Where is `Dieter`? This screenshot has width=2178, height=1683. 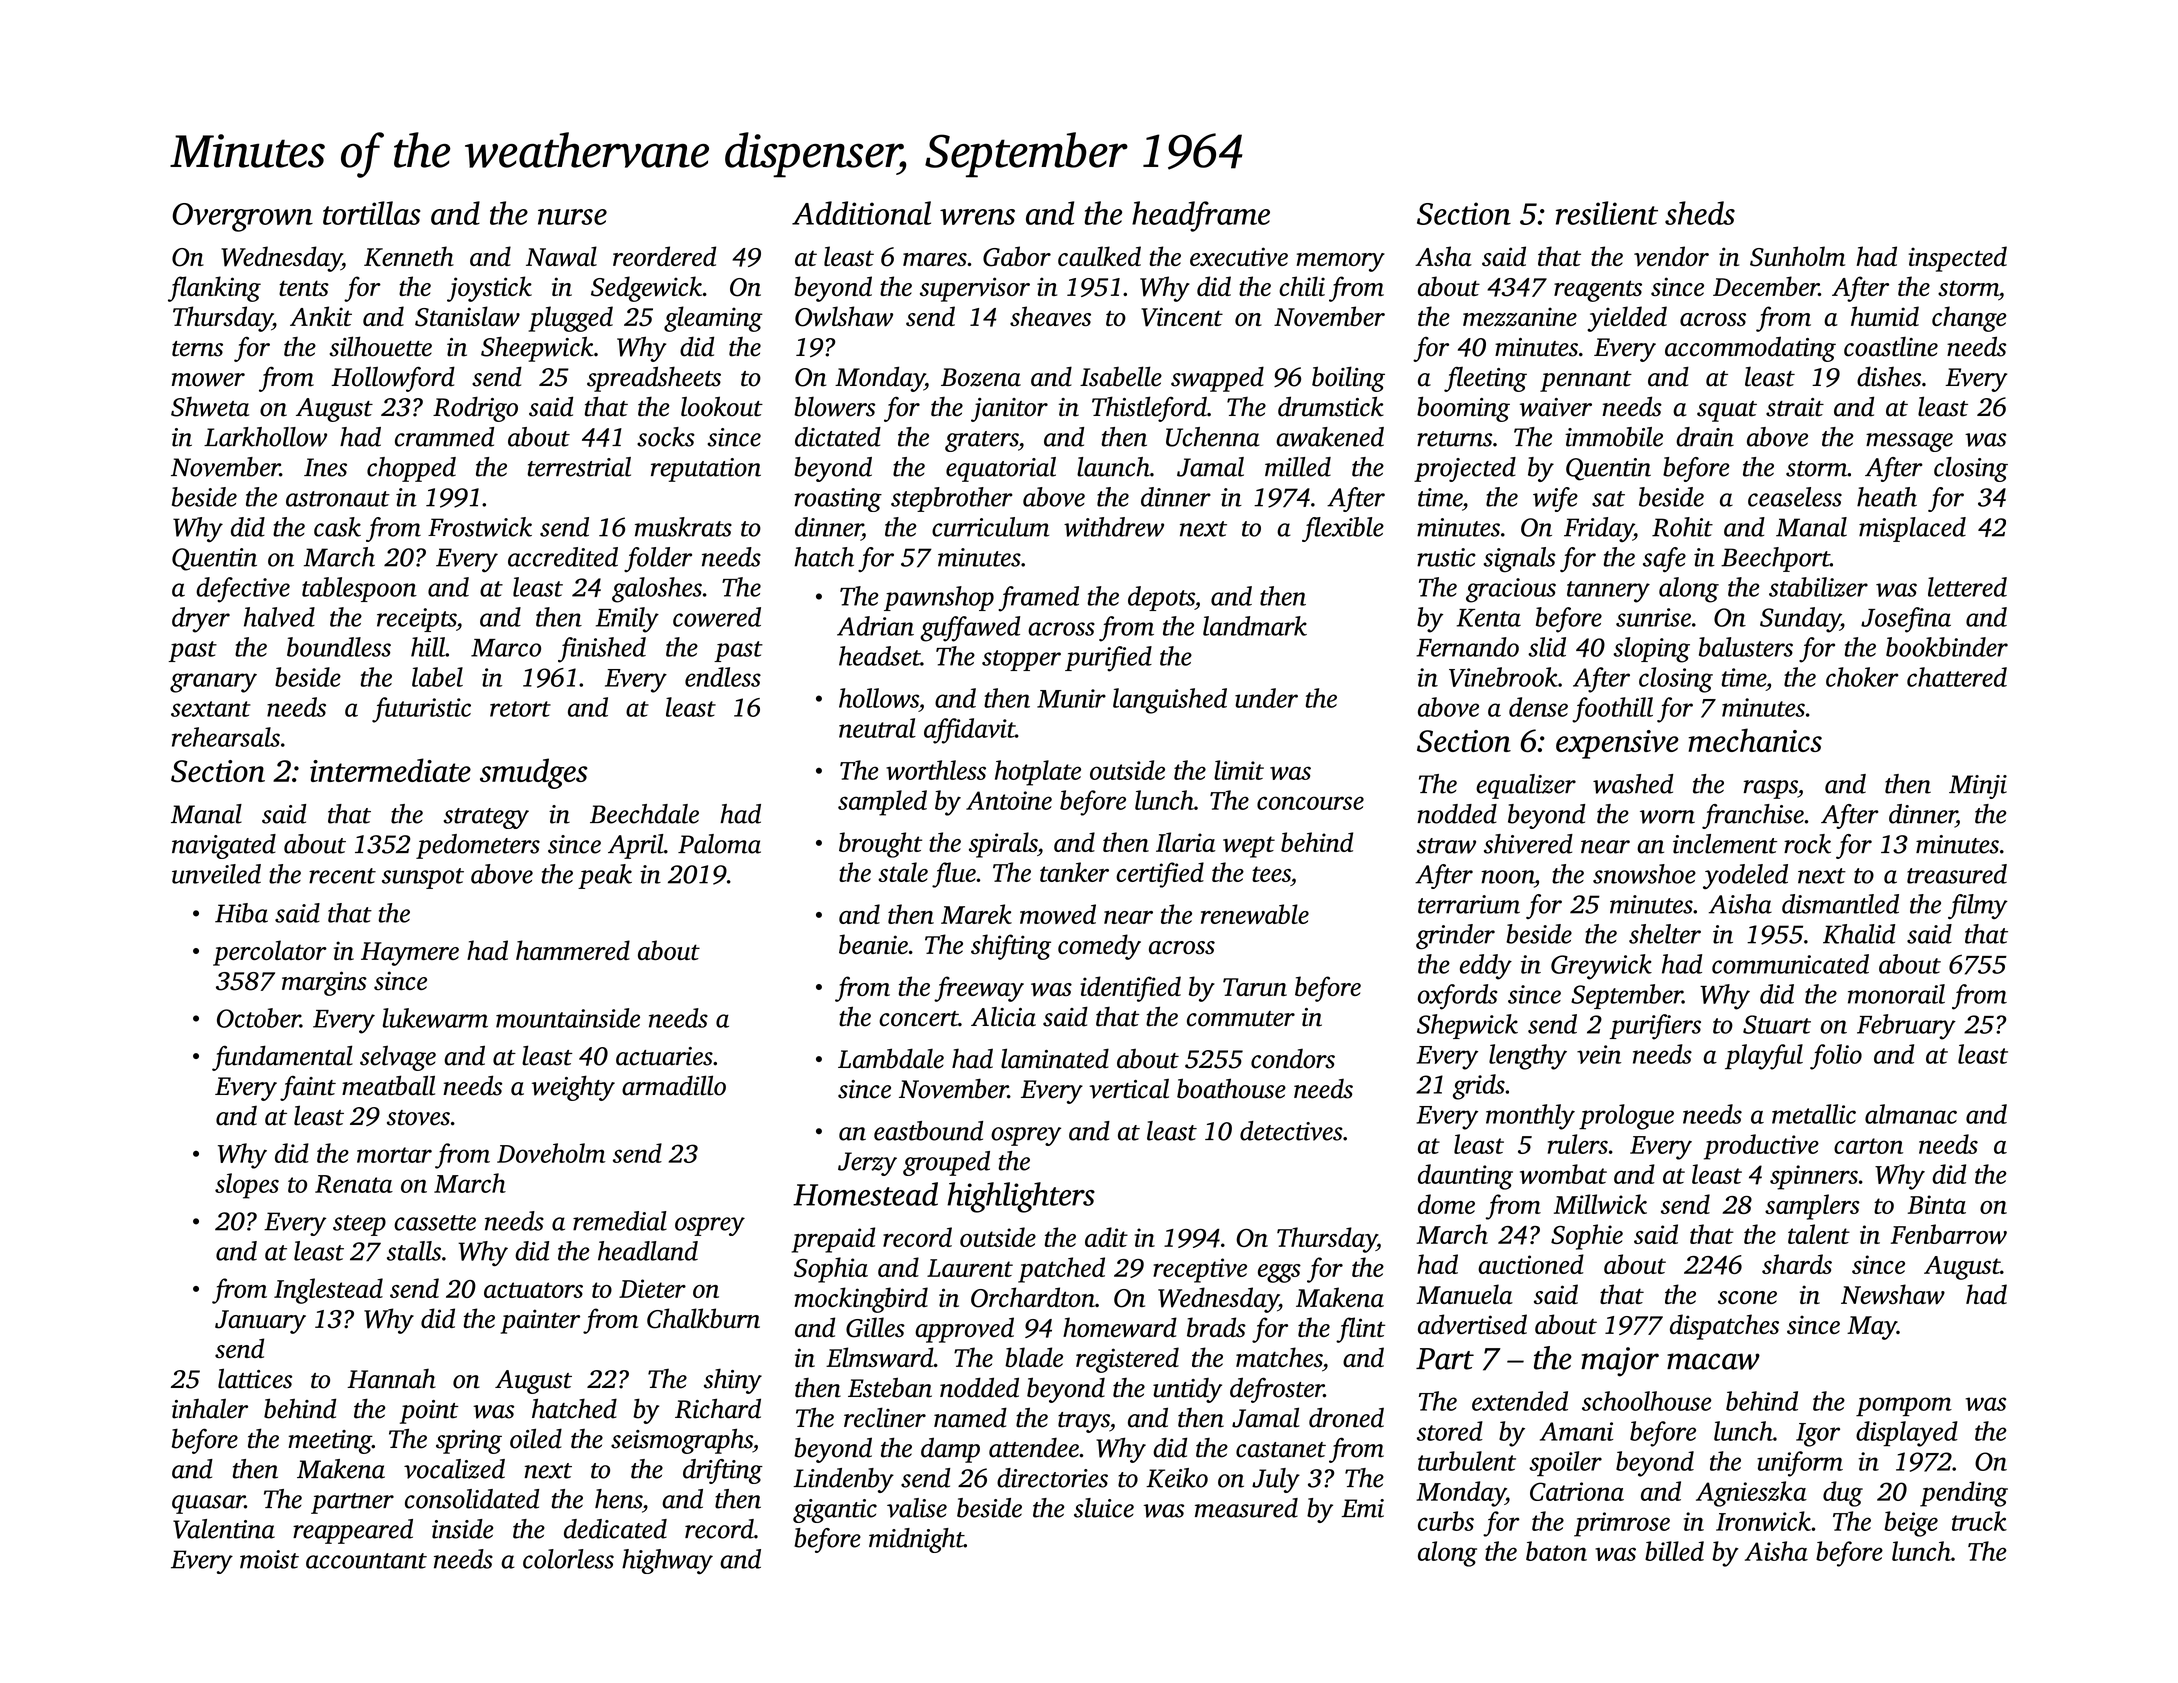
Dieter is located at coordinates (652, 1288).
